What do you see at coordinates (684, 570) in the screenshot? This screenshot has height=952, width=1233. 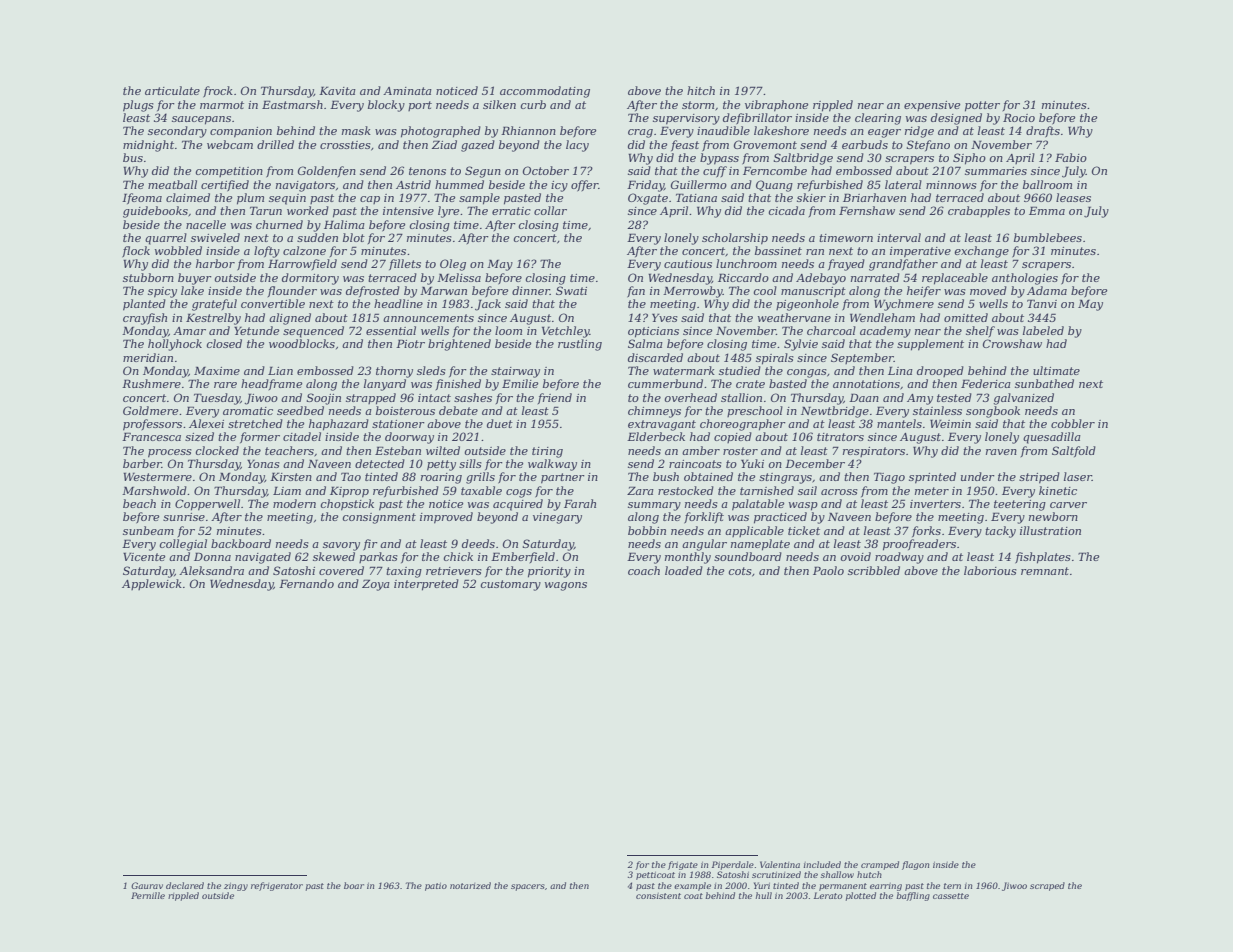 I see `loaded` at bounding box center [684, 570].
